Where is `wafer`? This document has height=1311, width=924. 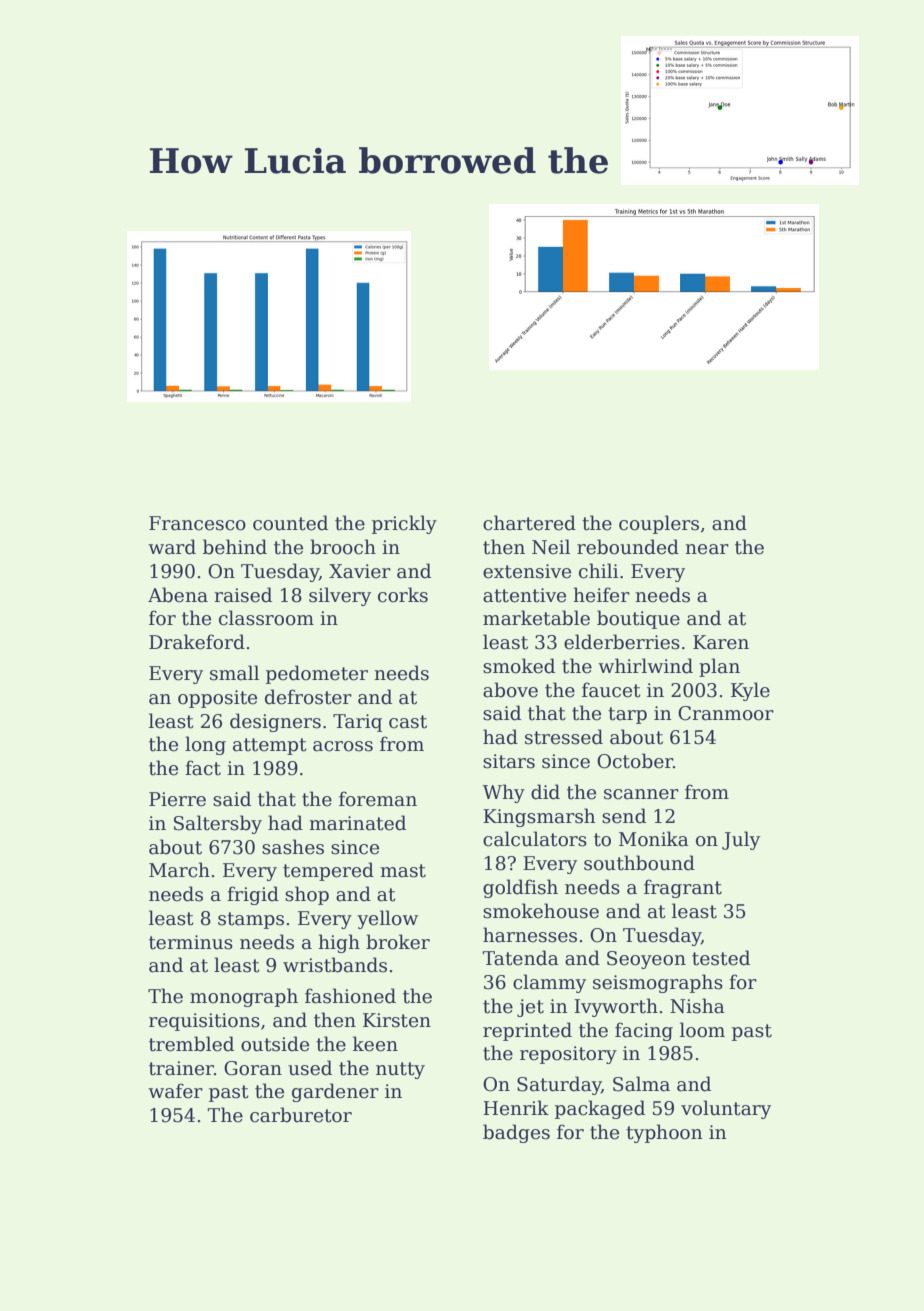 wafer is located at coordinates (175, 1091).
